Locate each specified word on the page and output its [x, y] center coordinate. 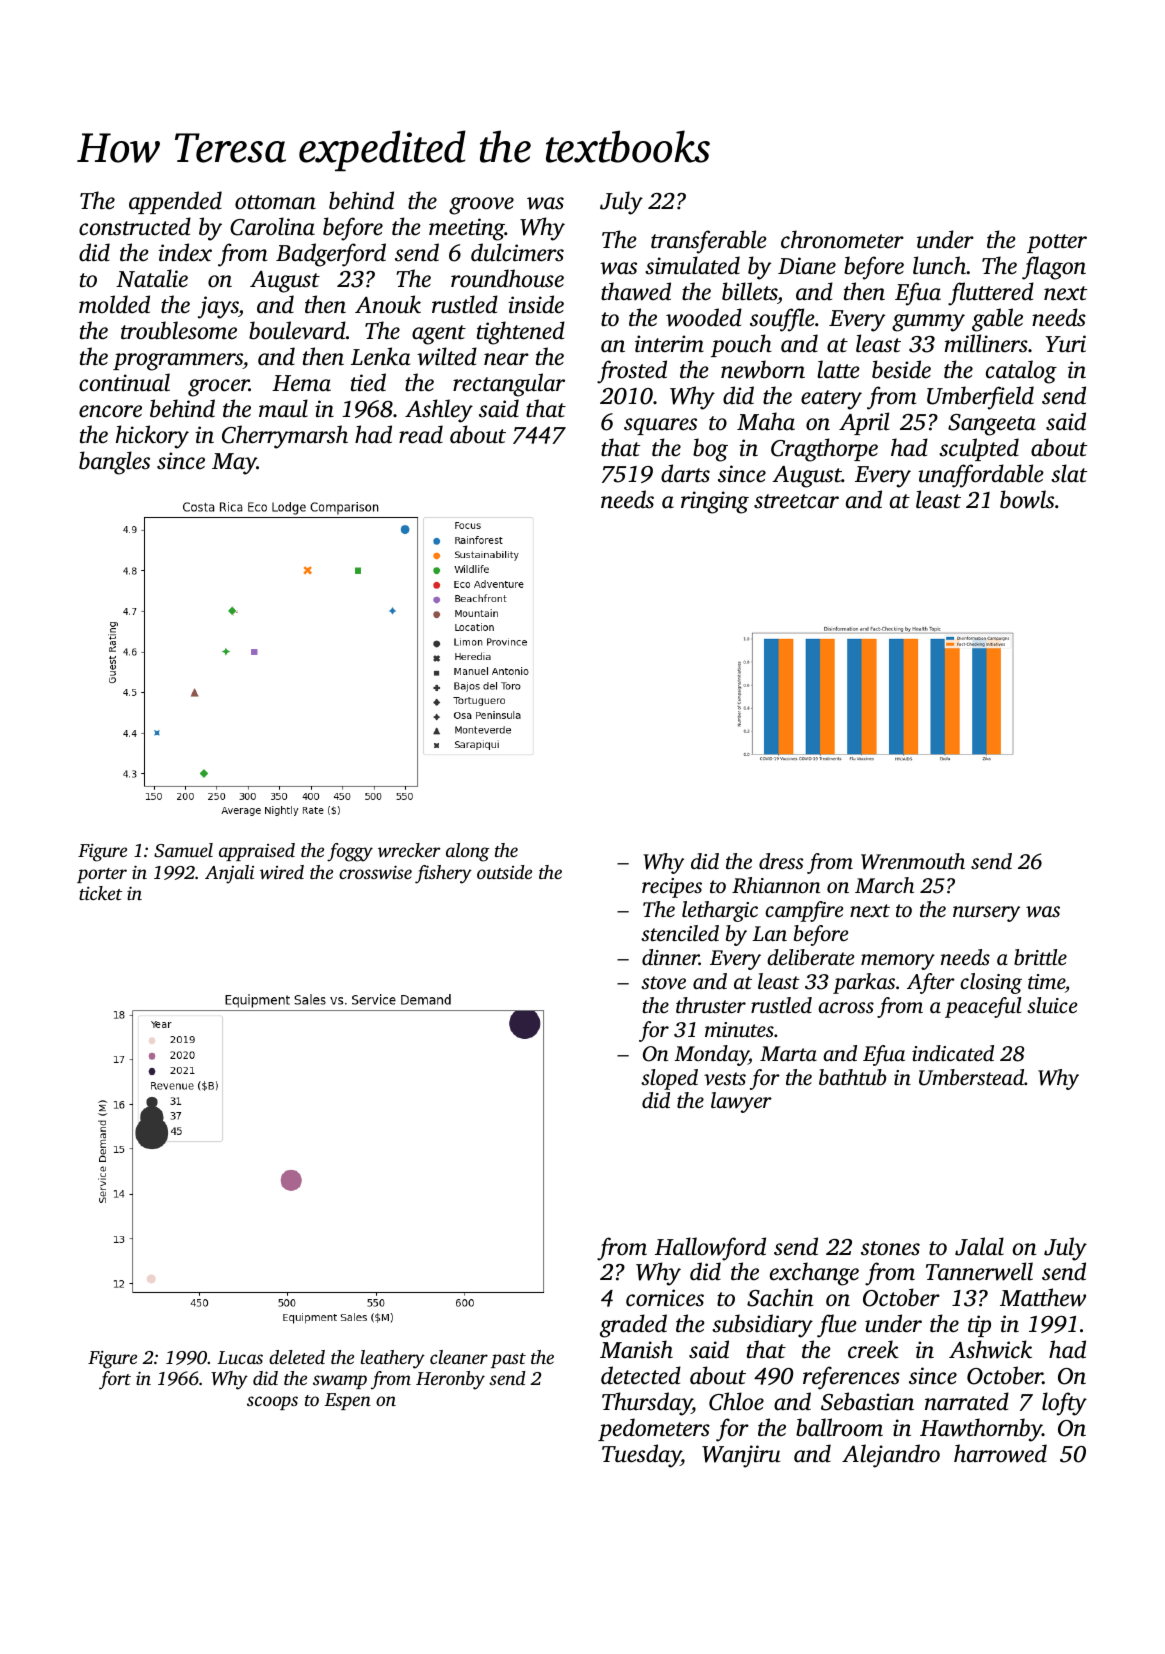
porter [102, 875]
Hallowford [710, 1249]
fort [115, 1380]
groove [481, 206]
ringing [715, 502]
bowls [1027, 499]
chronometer [842, 239]
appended [175, 202]
